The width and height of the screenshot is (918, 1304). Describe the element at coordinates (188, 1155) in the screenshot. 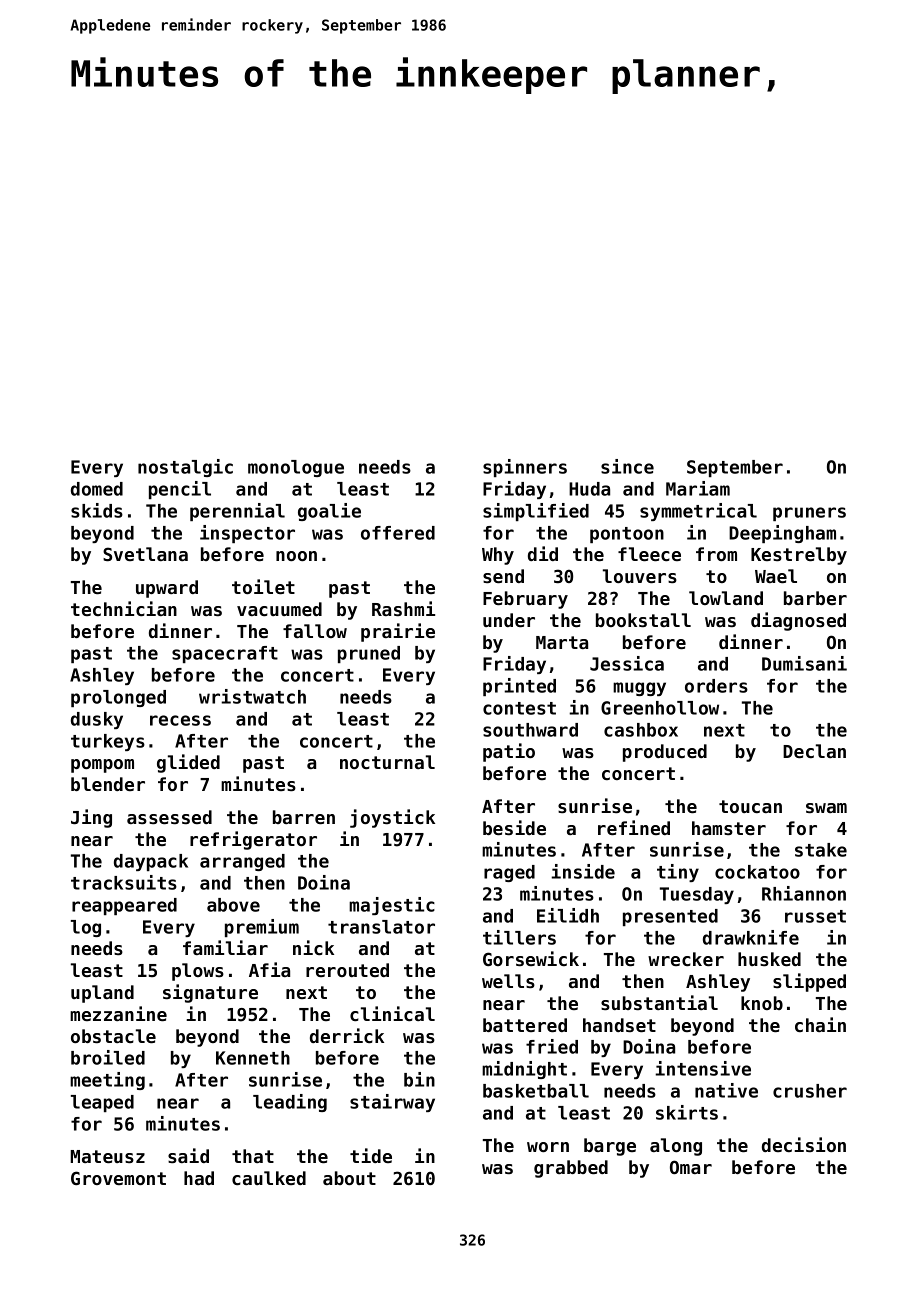

I see `said` at that location.
